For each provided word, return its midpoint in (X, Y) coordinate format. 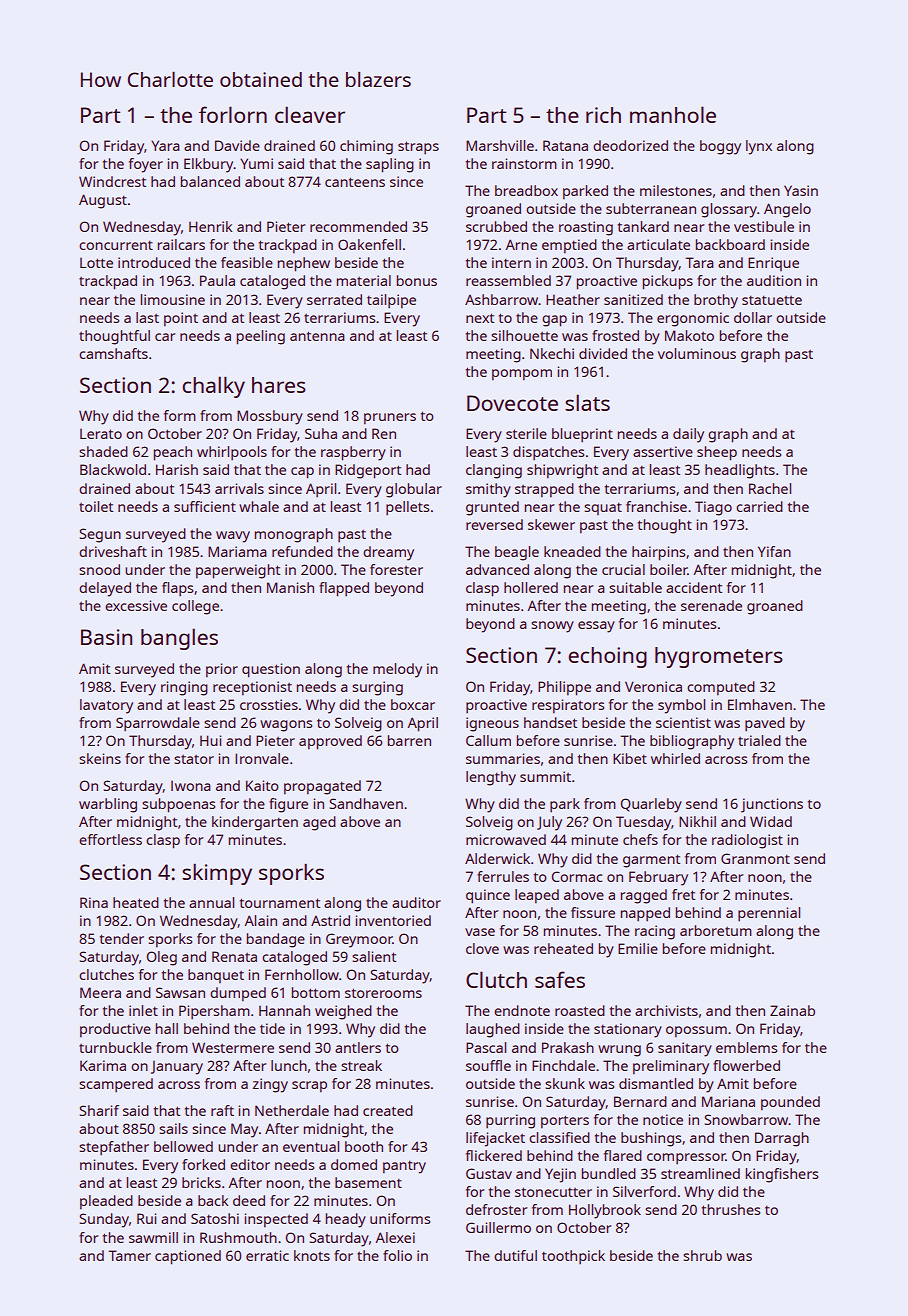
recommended (358, 226)
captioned (188, 1257)
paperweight (238, 571)
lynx (759, 147)
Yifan (774, 551)
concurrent (116, 245)
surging (377, 688)
